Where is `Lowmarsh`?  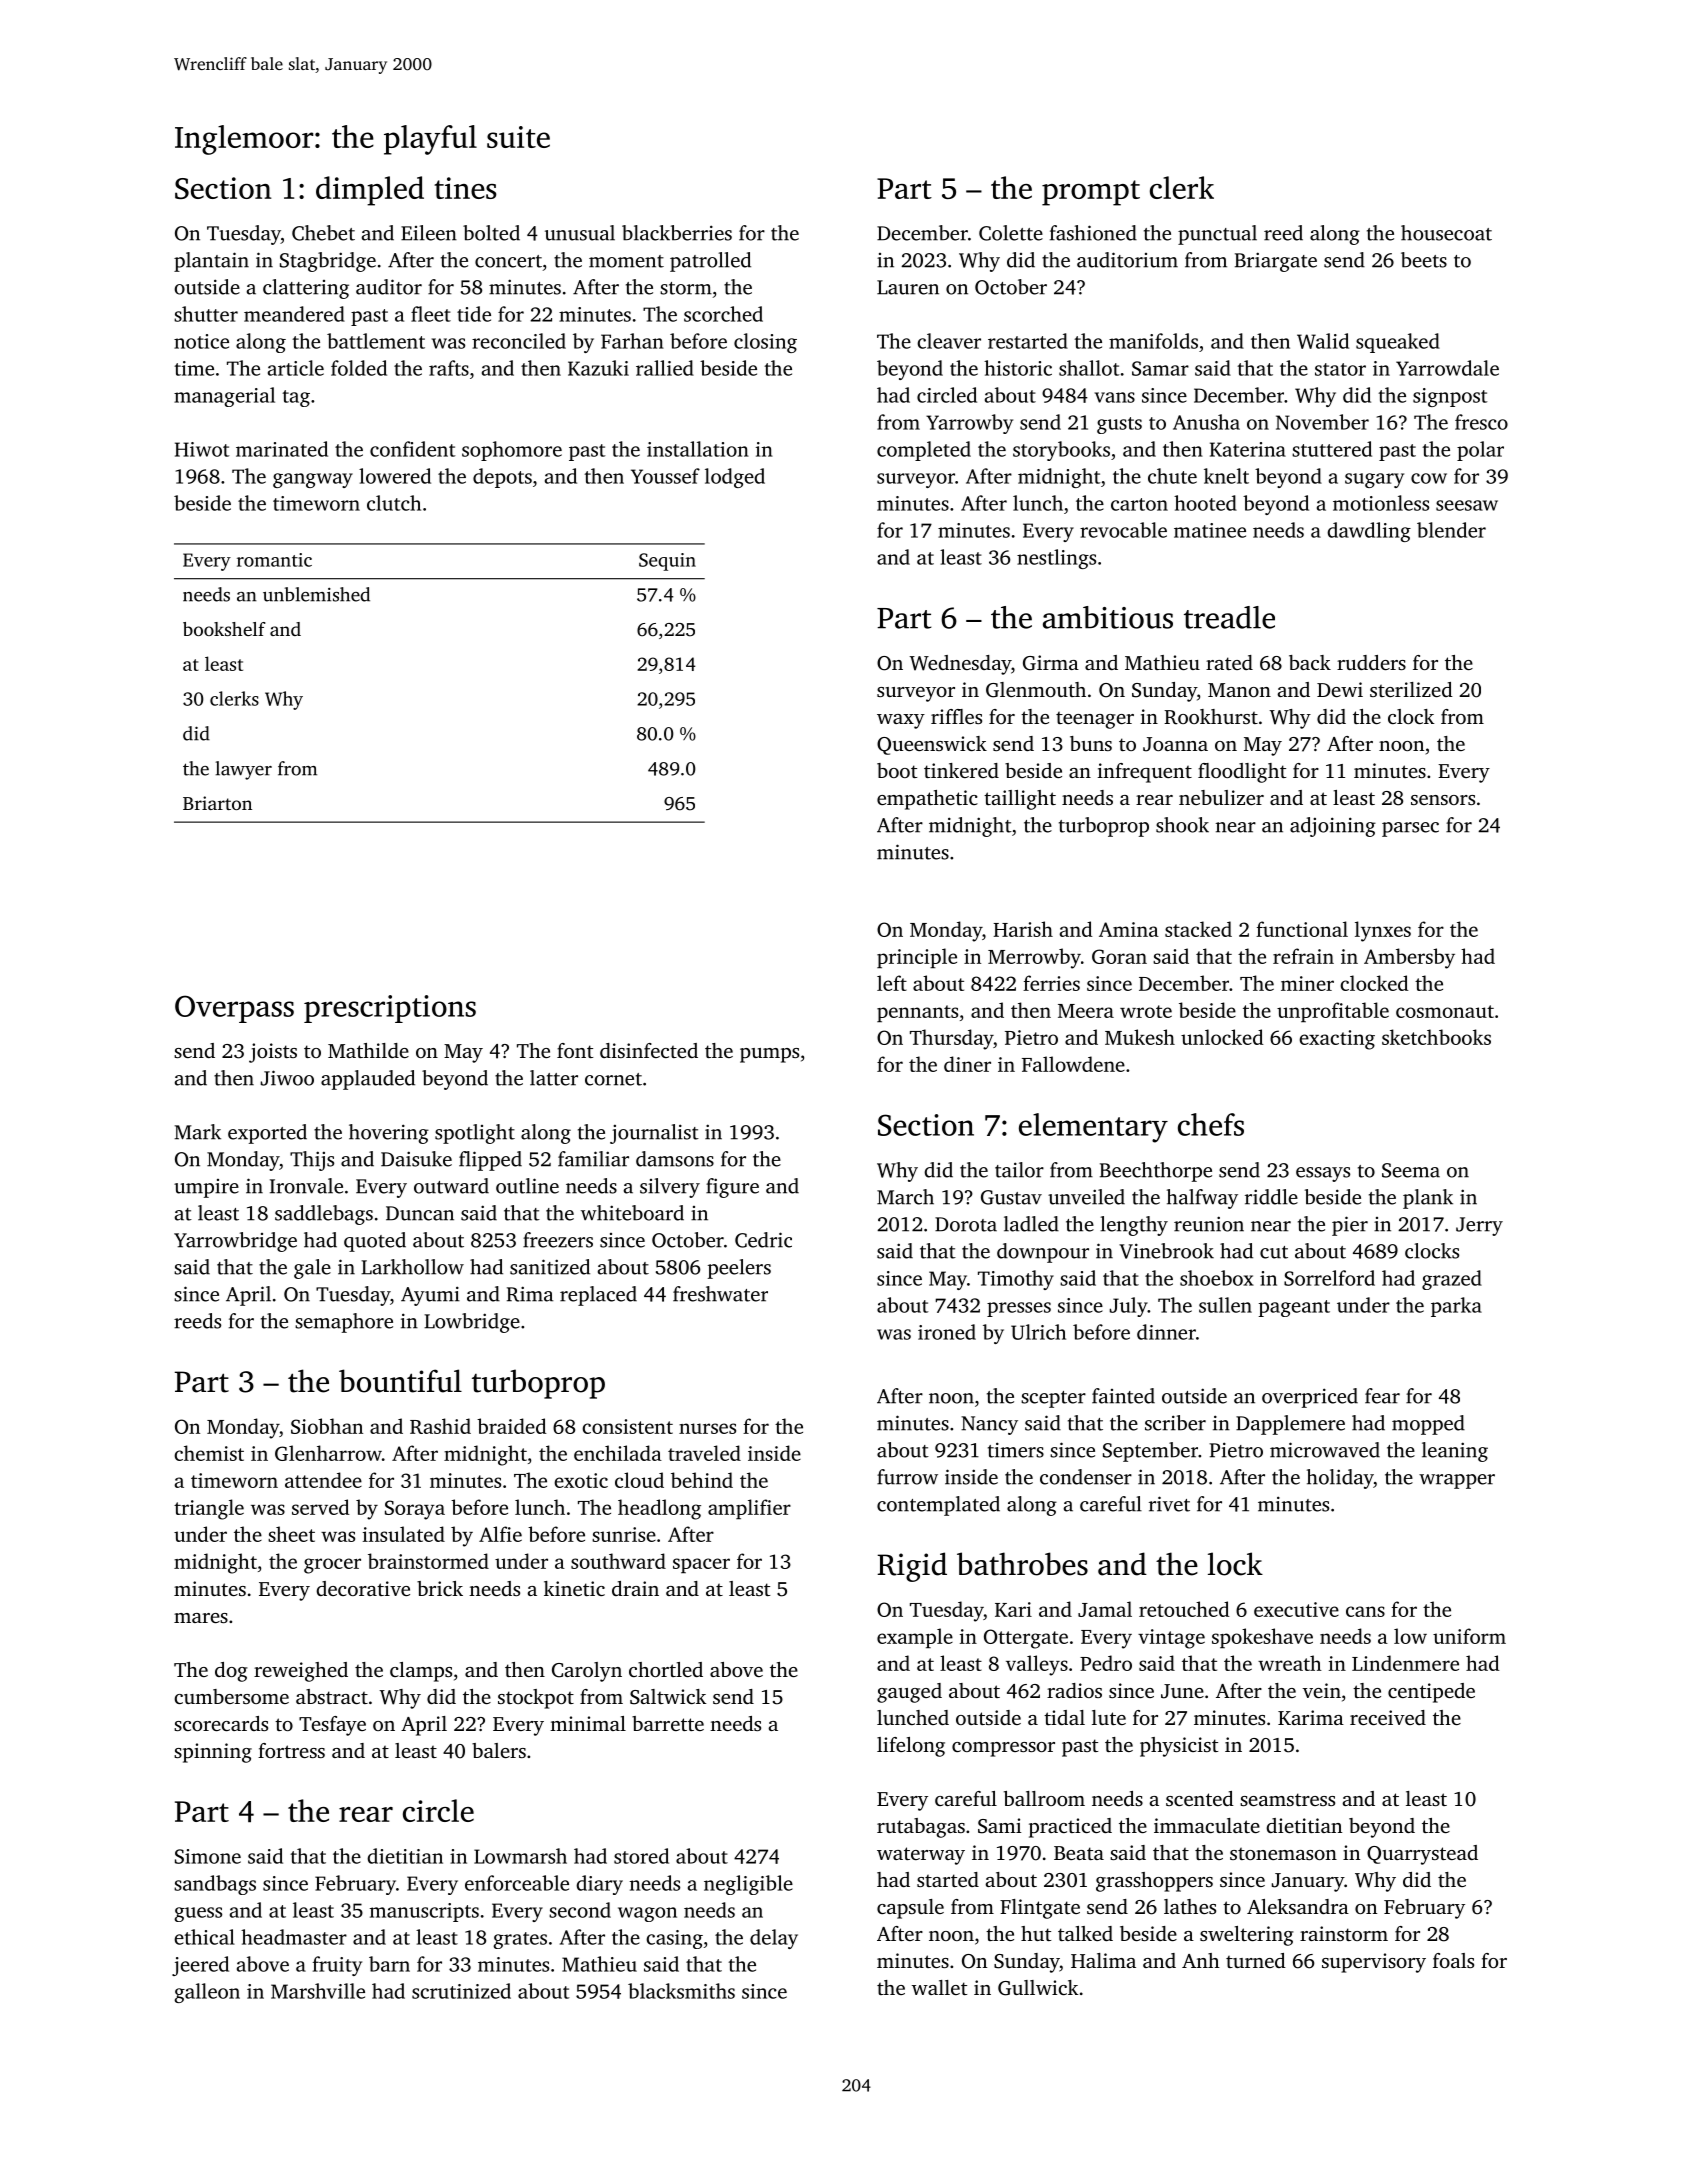 Lowmarsh is located at coordinates (520, 1856).
